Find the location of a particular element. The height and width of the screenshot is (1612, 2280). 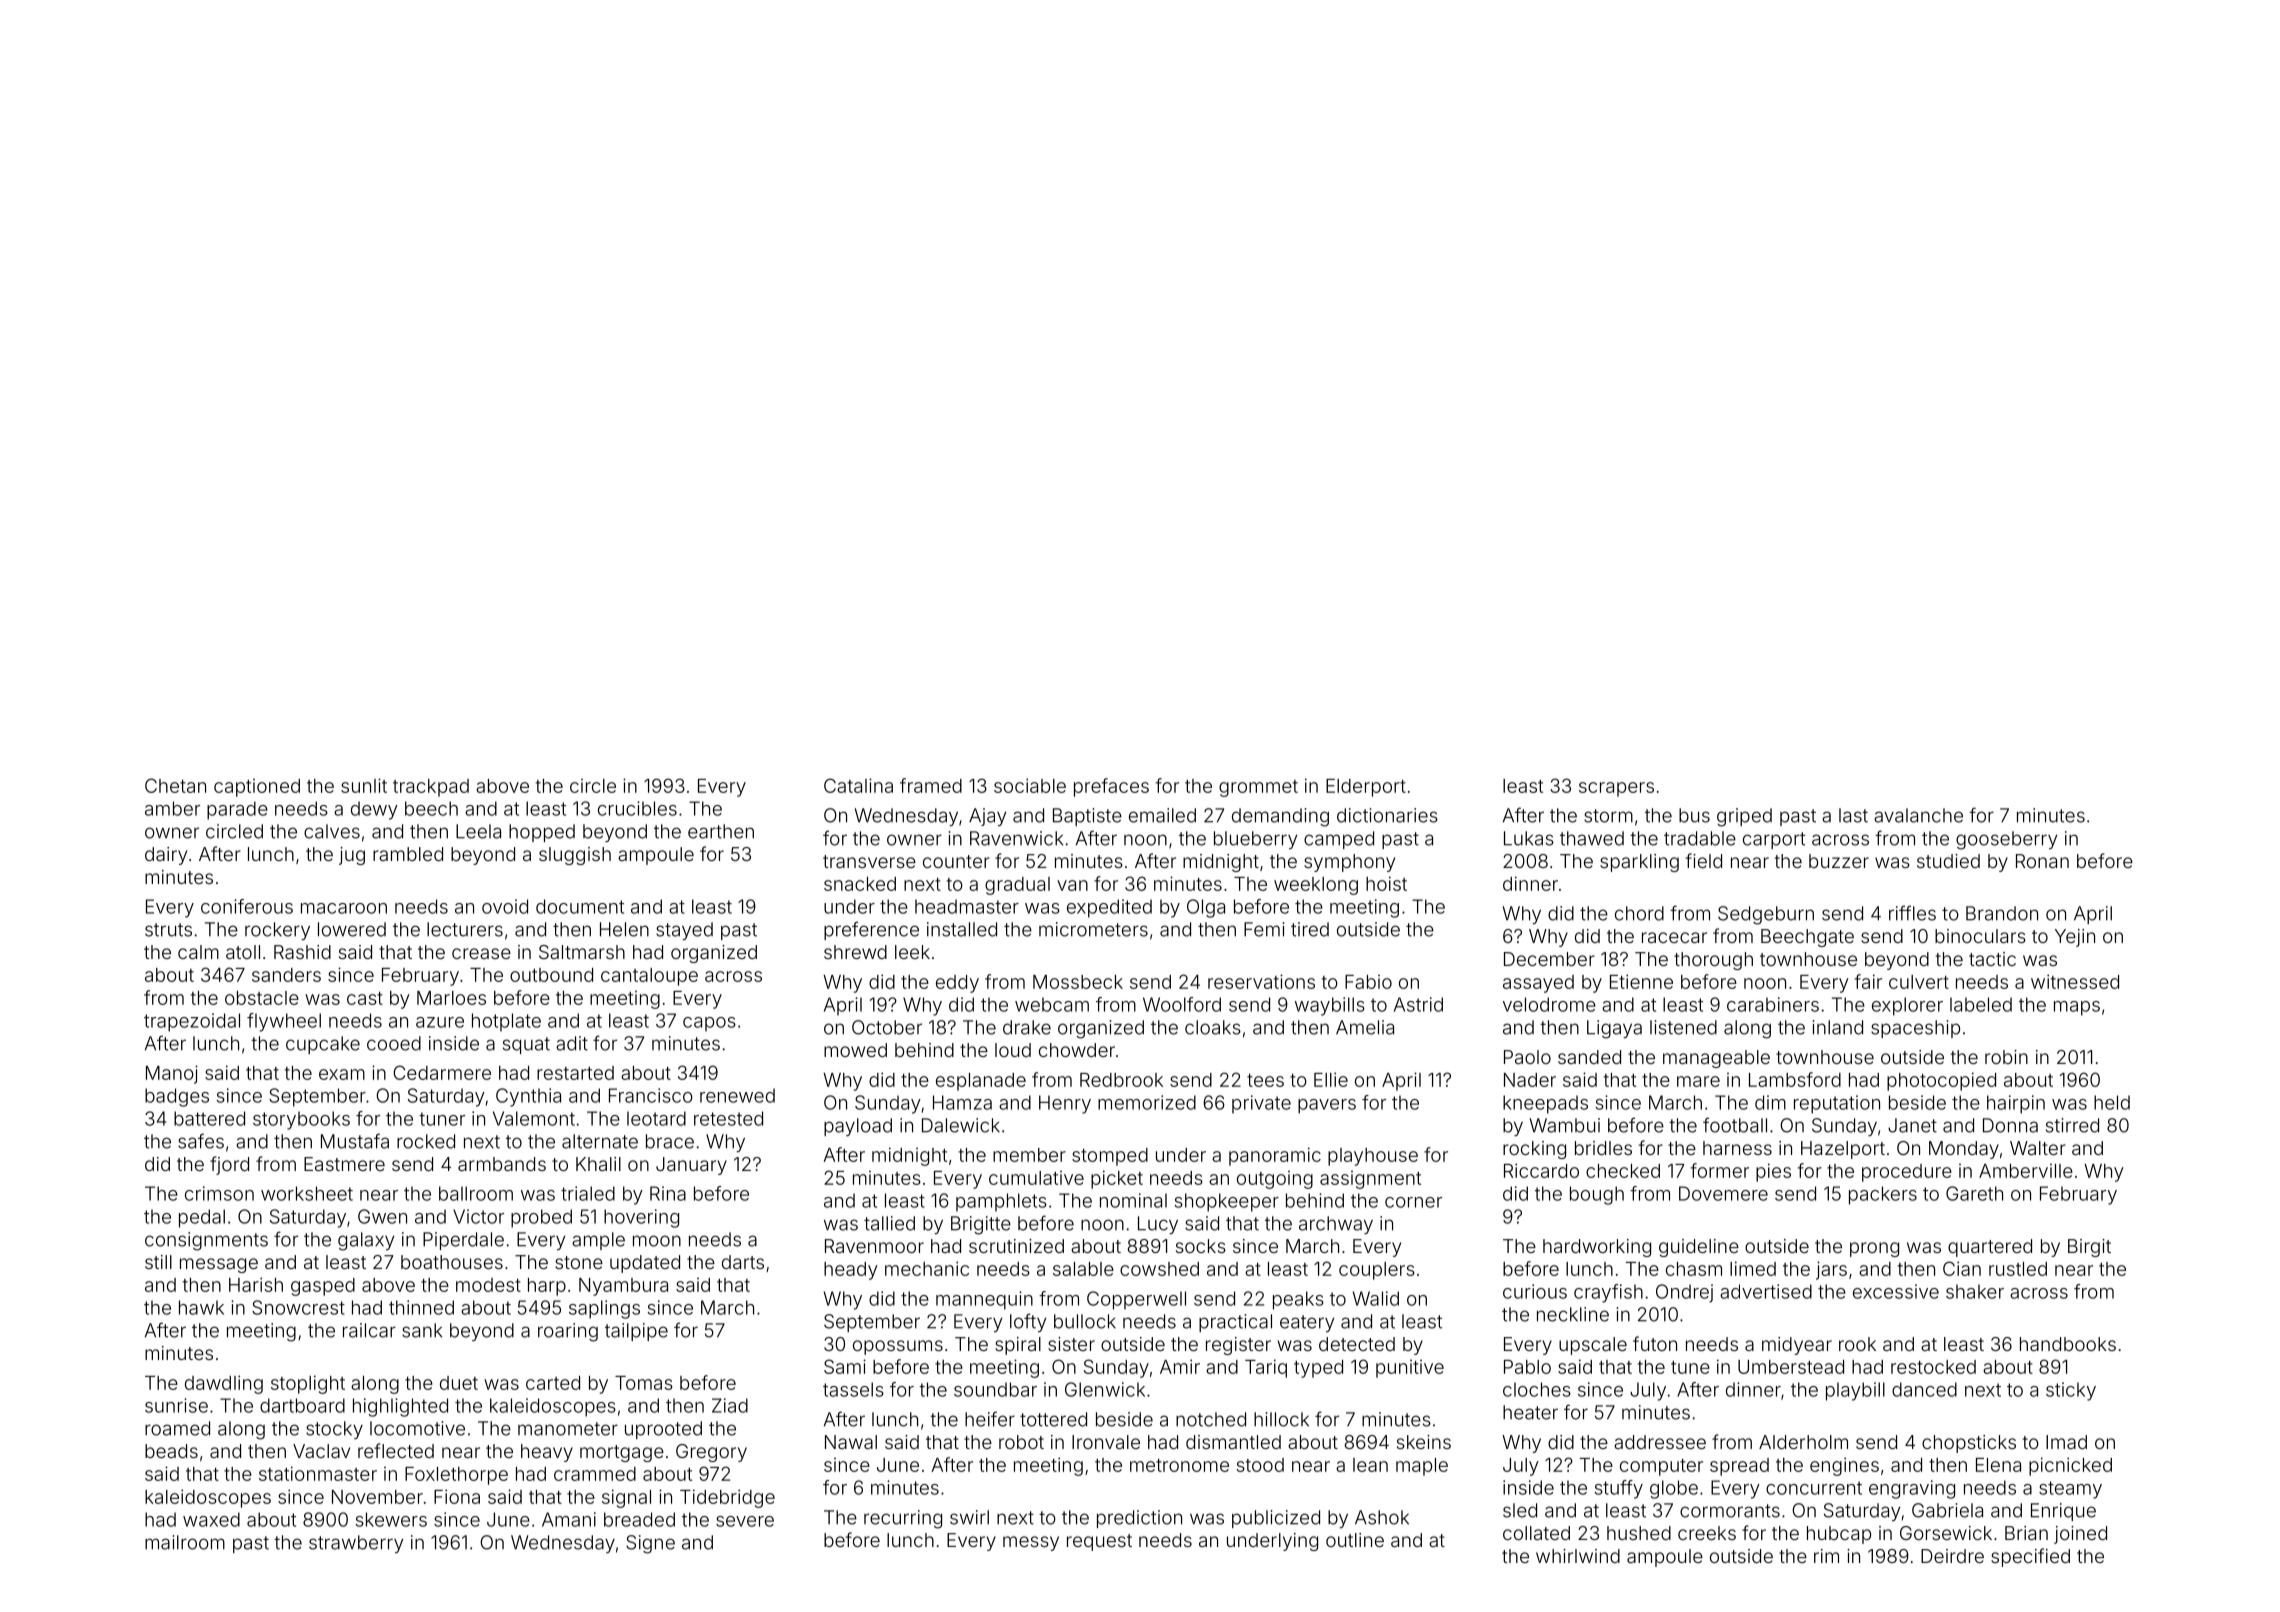

micrometers is located at coordinates (1093, 929).
